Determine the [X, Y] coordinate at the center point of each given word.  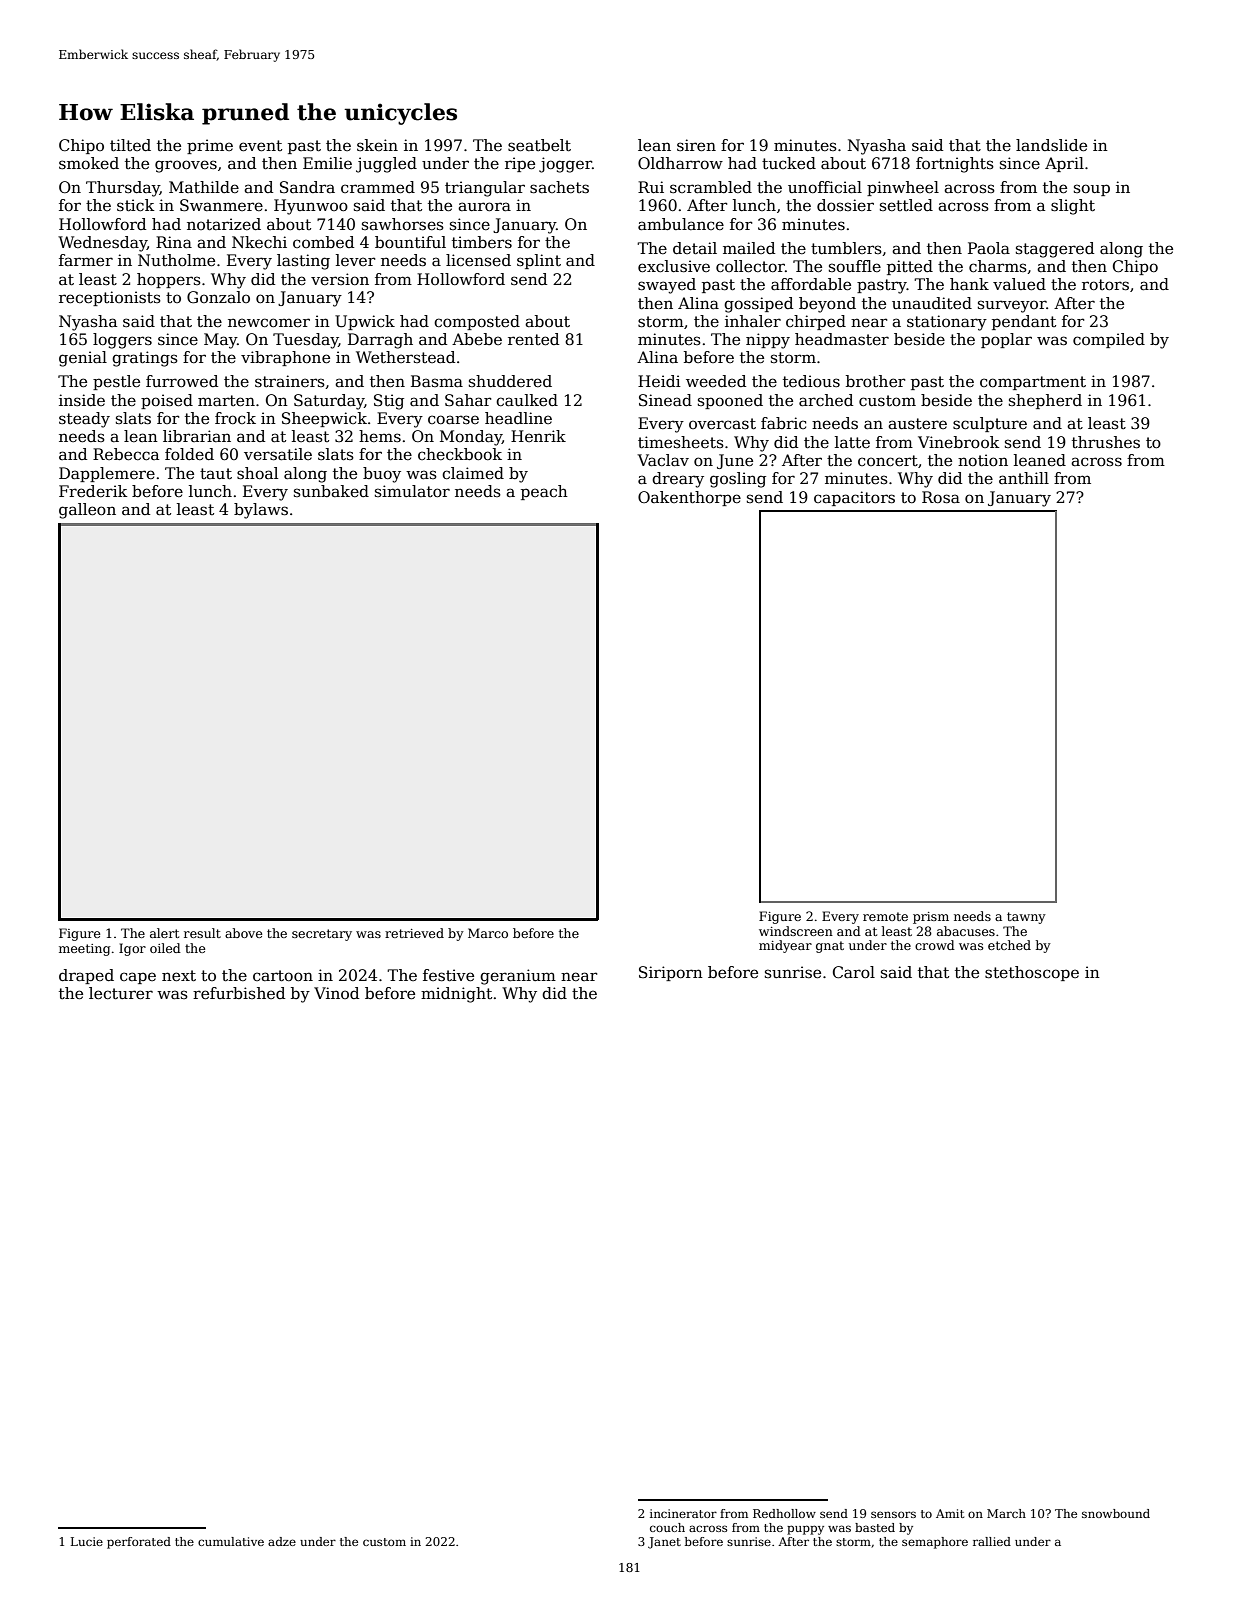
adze [282, 1541]
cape [138, 978]
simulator [412, 491]
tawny [1026, 918]
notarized [224, 224]
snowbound [1116, 1513]
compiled [1109, 340]
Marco [488, 933]
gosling [738, 480]
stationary [947, 323]
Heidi [659, 381]
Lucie [87, 1541]
